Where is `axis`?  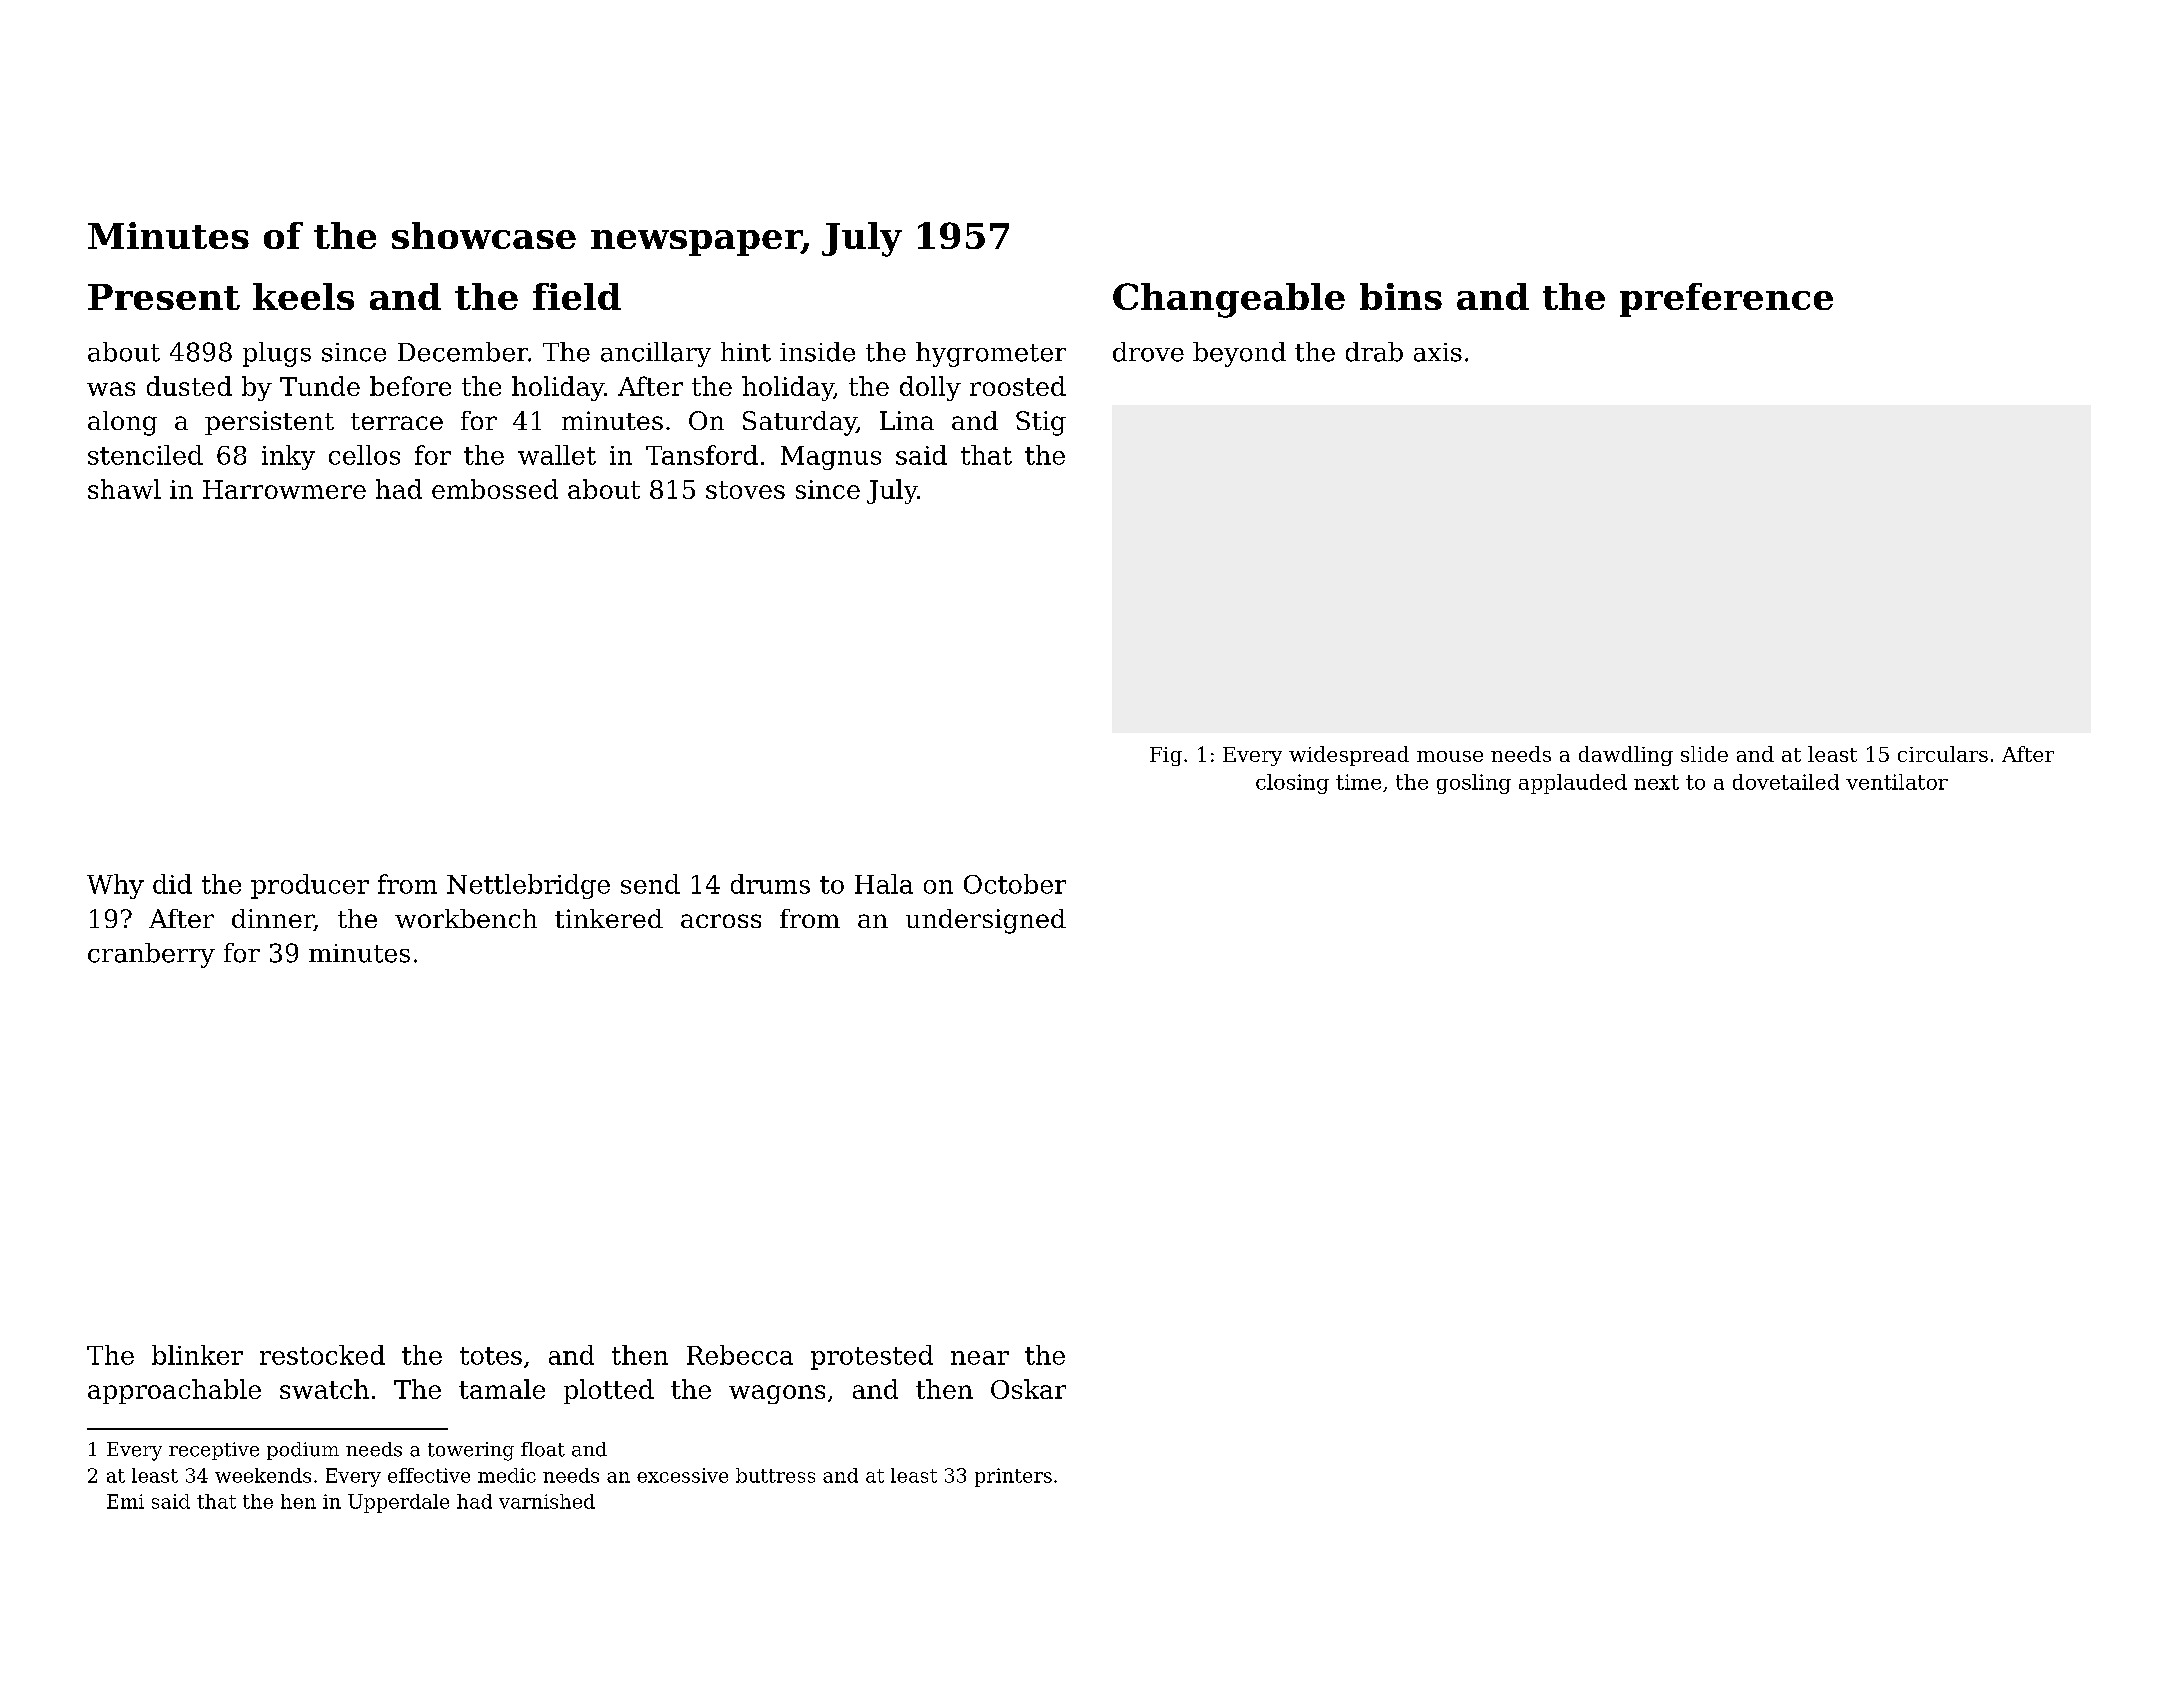 axis is located at coordinates (1438, 352).
